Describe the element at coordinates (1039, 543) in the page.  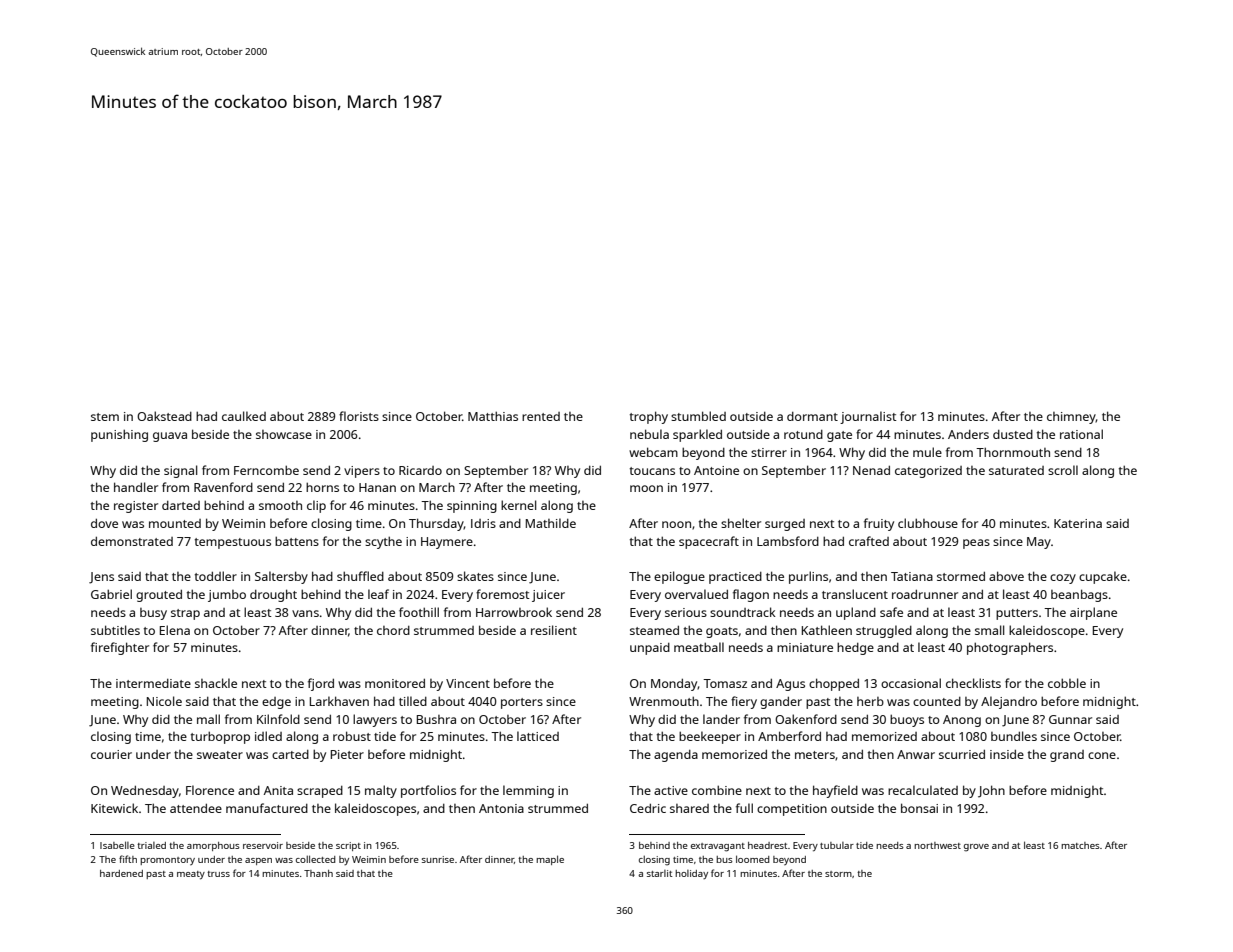
I see `May` at that location.
